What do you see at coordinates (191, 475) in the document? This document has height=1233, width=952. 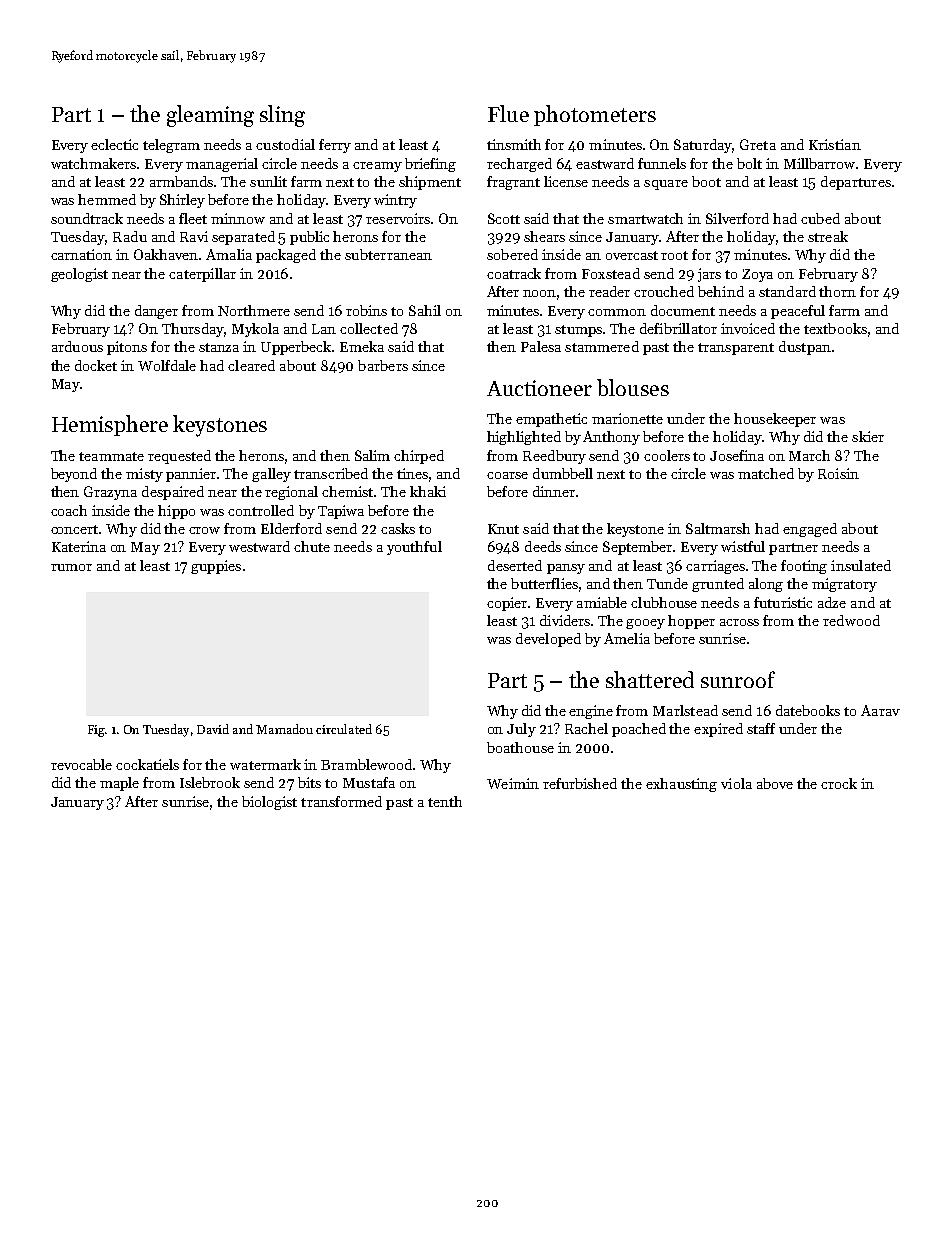 I see `pannier` at bounding box center [191, 475].
